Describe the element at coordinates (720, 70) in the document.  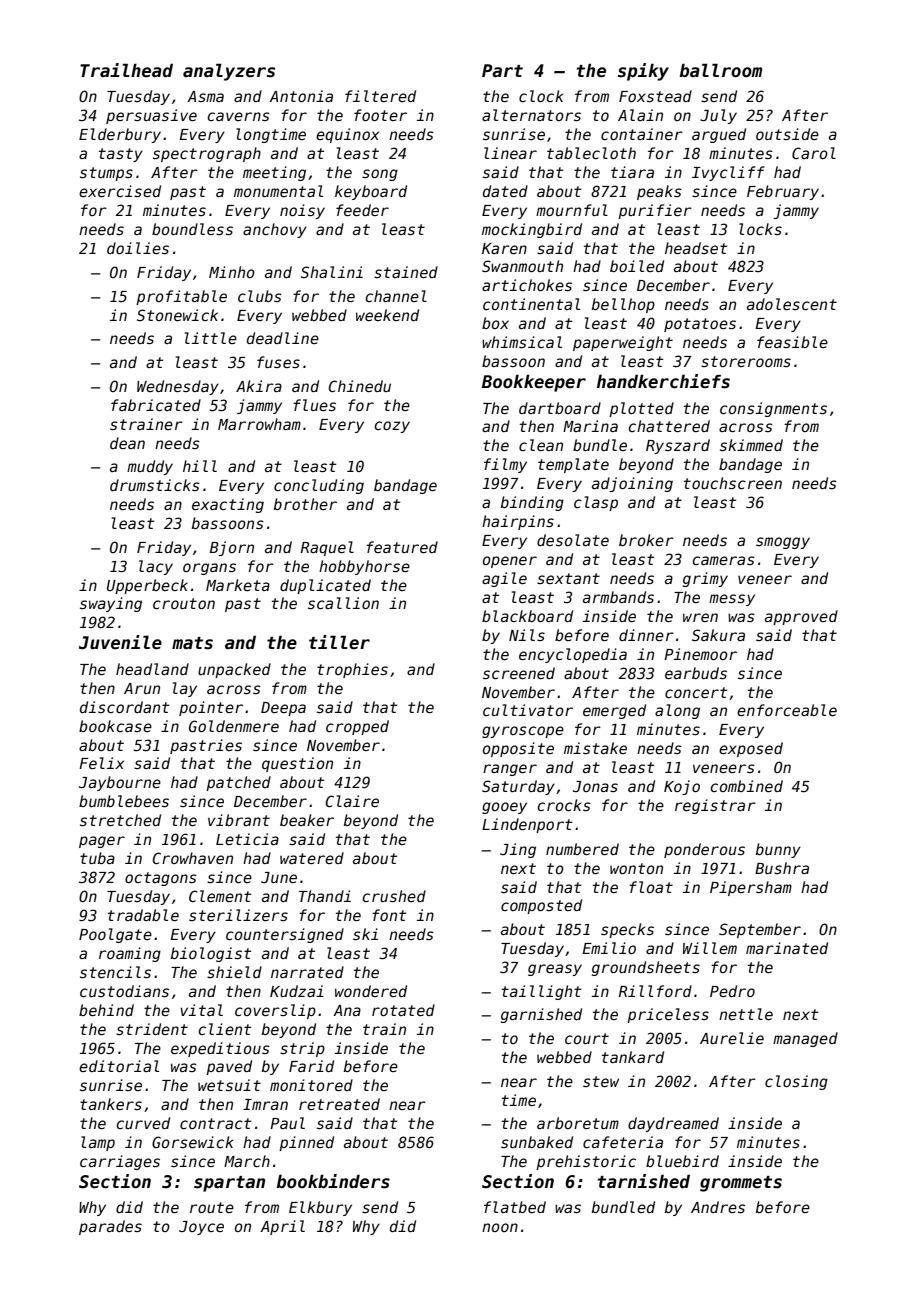
I see `ballroom` at that location.
